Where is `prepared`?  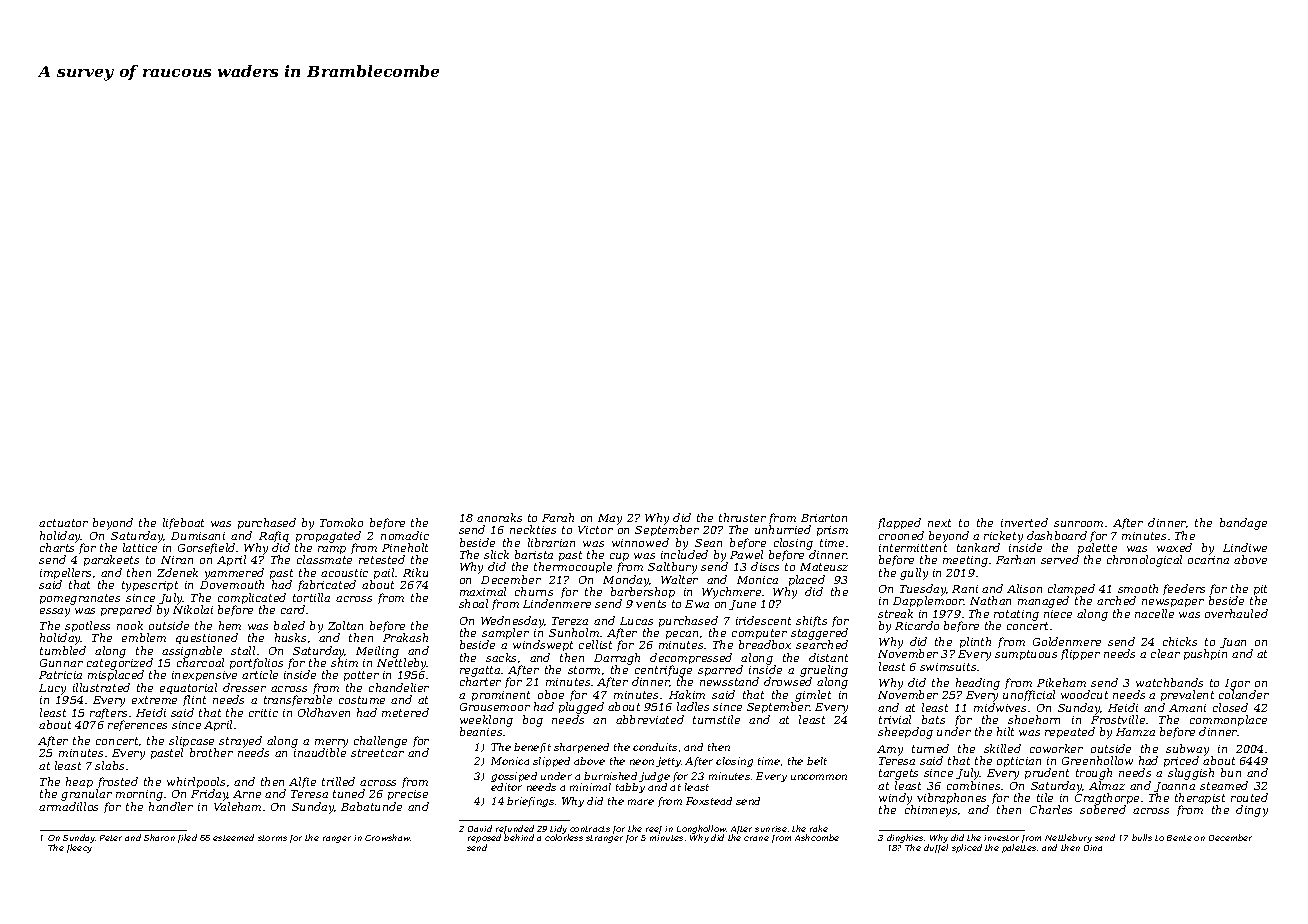
prepared is located at coordinates (126, 610).
